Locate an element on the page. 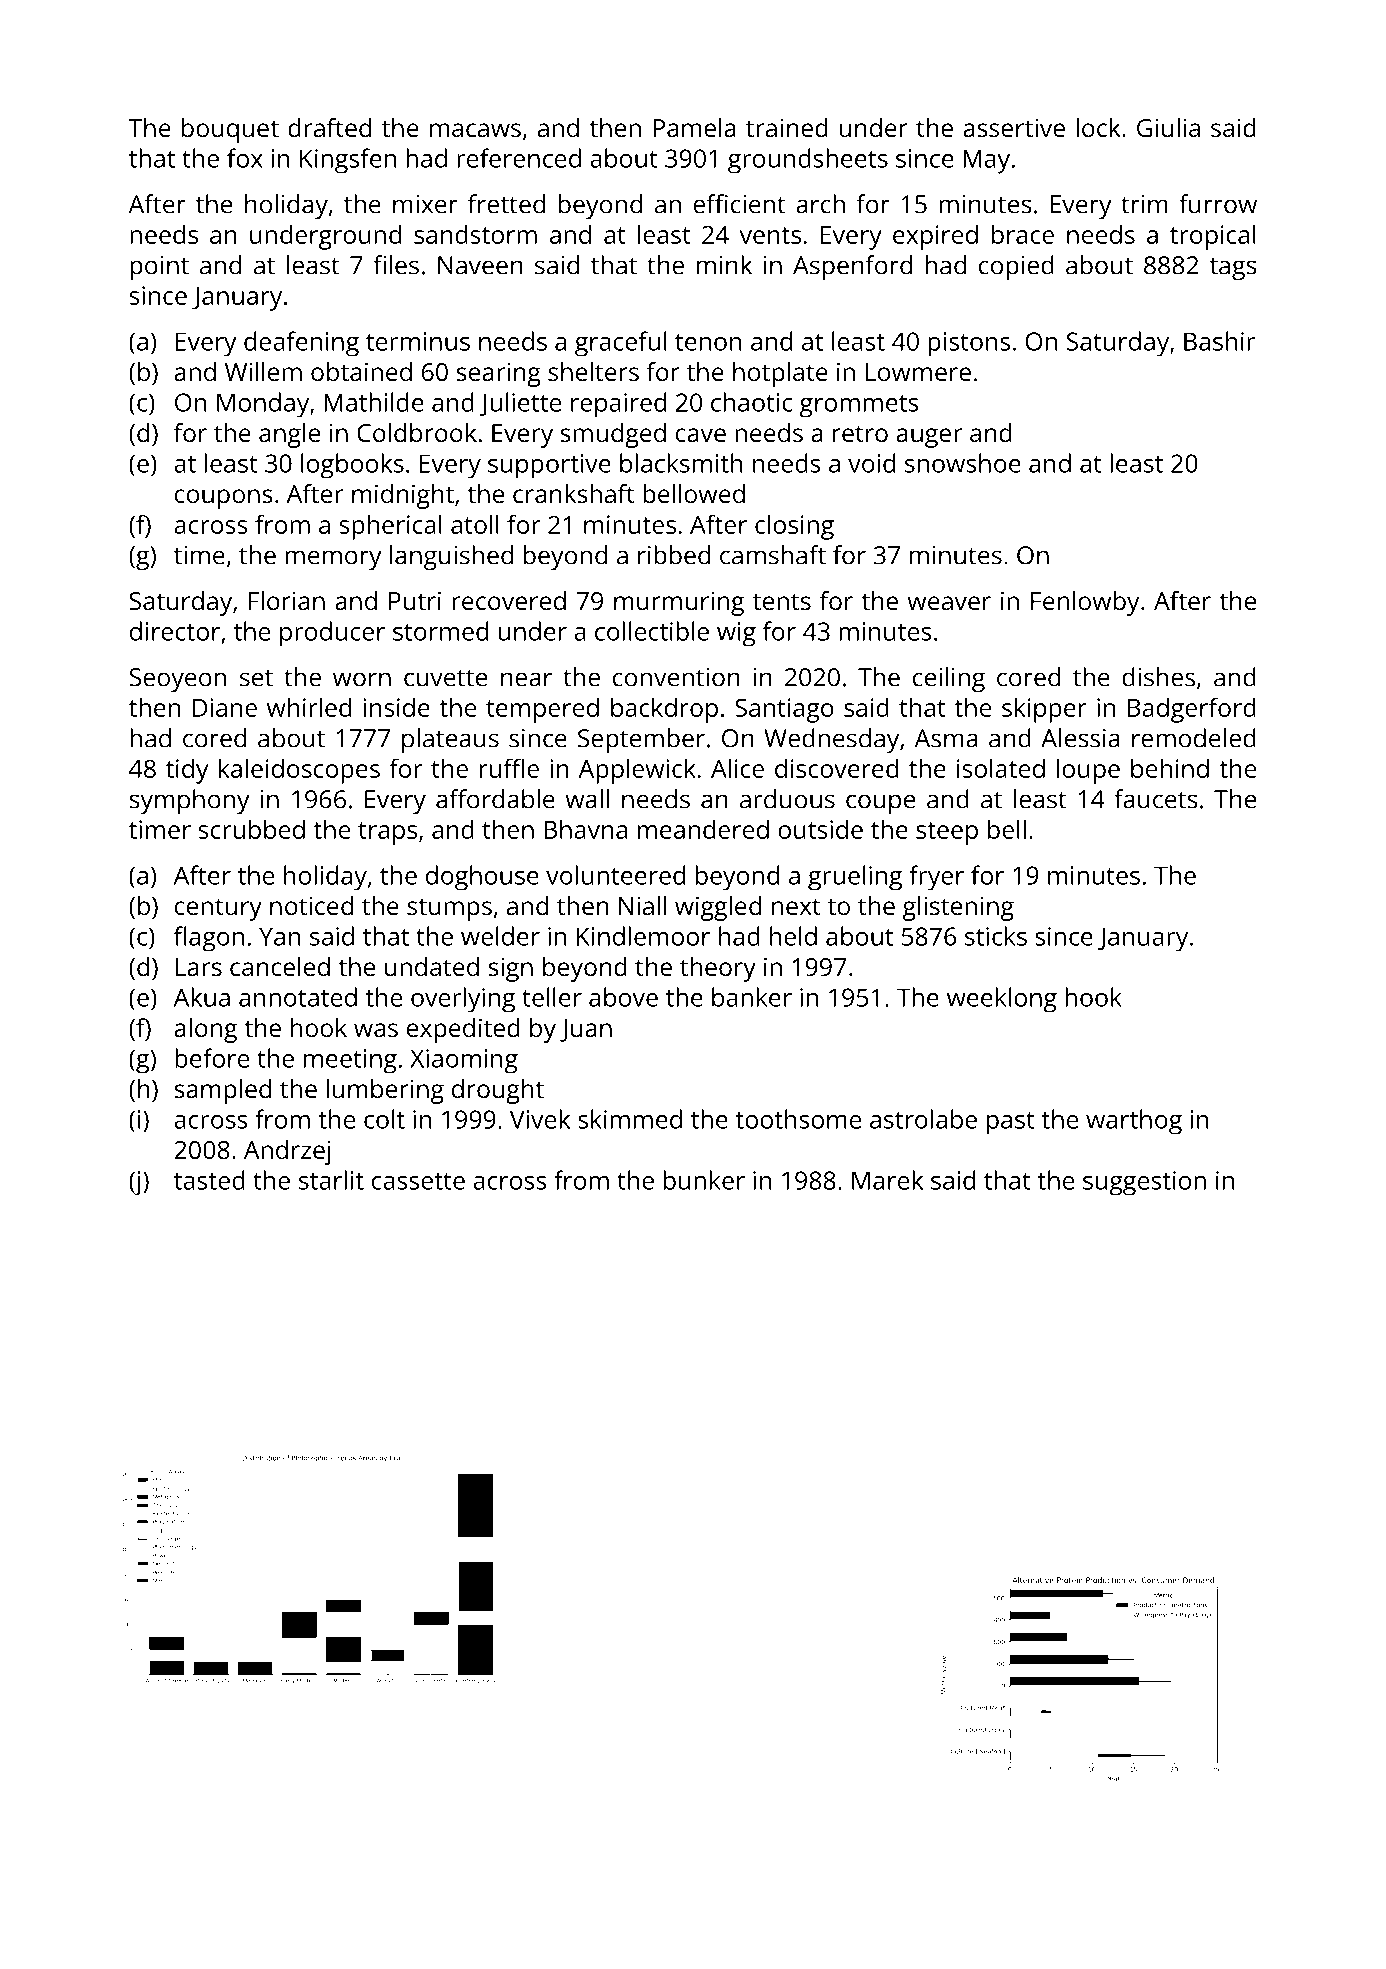  ceiling is located at coordinates (949, 679).
